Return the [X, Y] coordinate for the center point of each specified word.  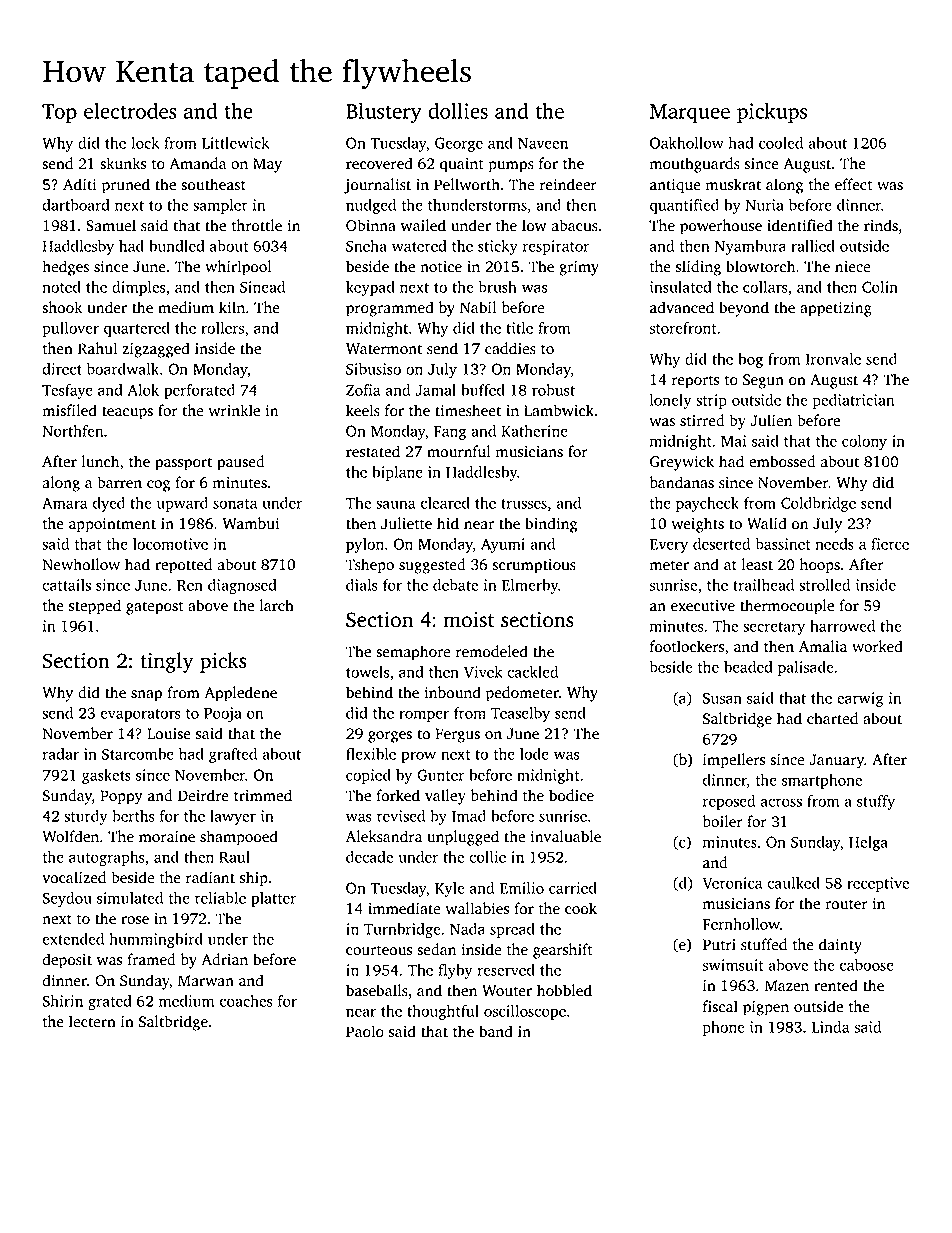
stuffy [876, 802]
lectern [92, 1021]
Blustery [384, 113]
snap [146, 696]
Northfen [72, 431]
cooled [781, 143]
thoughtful [443, 1012]
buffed [483, 390]
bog [750, 360]
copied [368, 776]
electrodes [130, 111]
